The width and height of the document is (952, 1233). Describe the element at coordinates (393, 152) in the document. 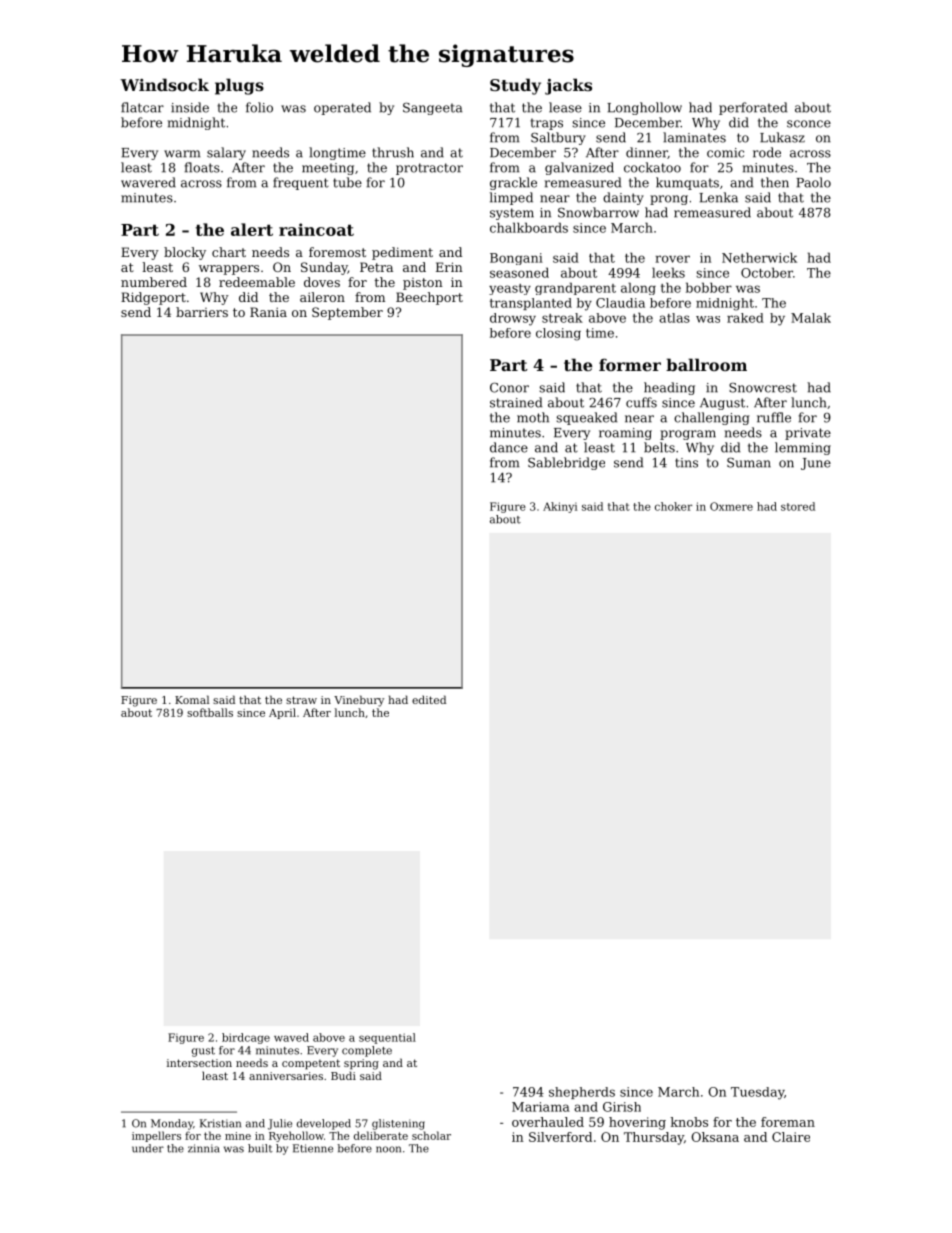

I see `thrush` at that location.
